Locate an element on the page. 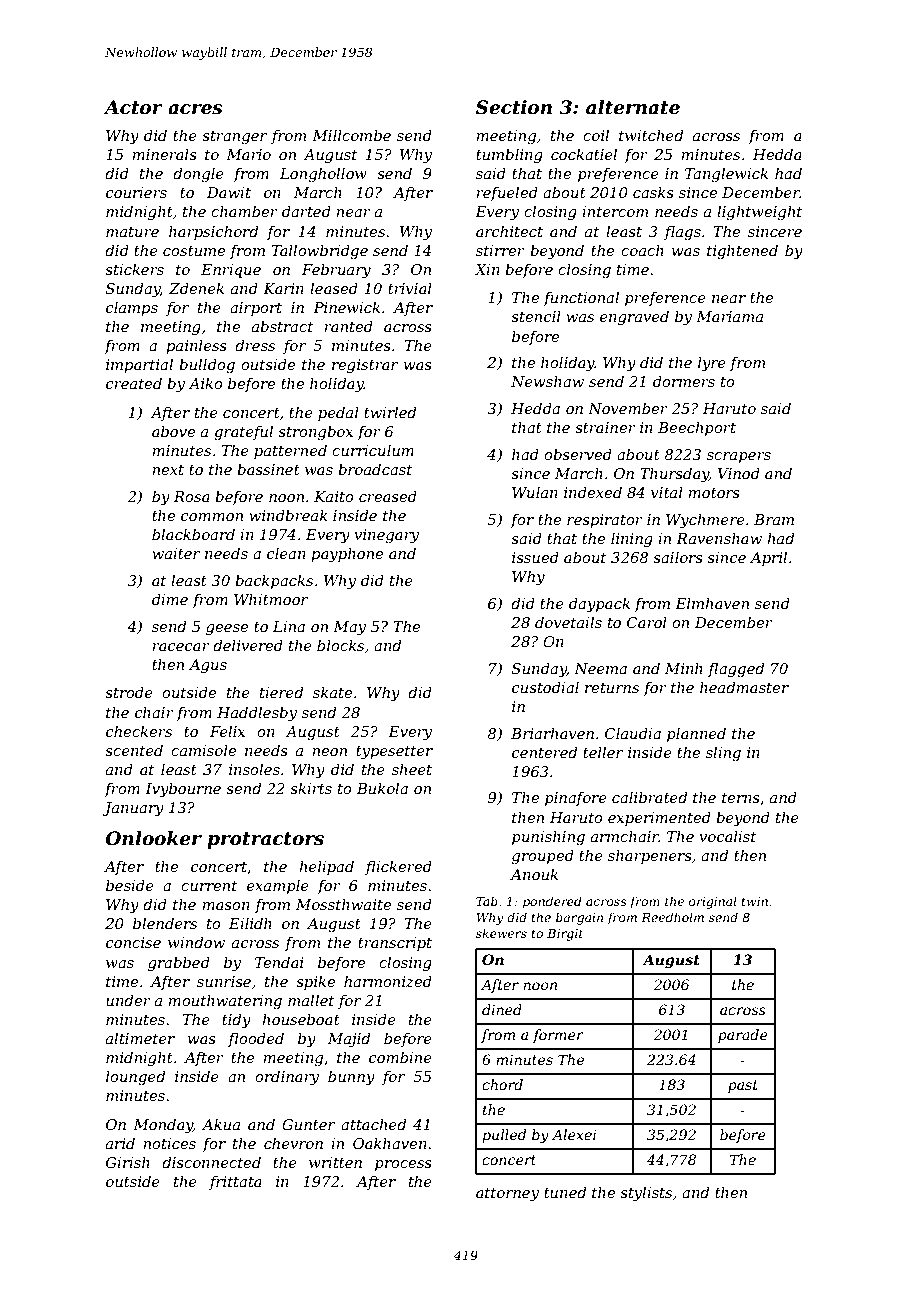  acres is located at coordinates (195, 109).
